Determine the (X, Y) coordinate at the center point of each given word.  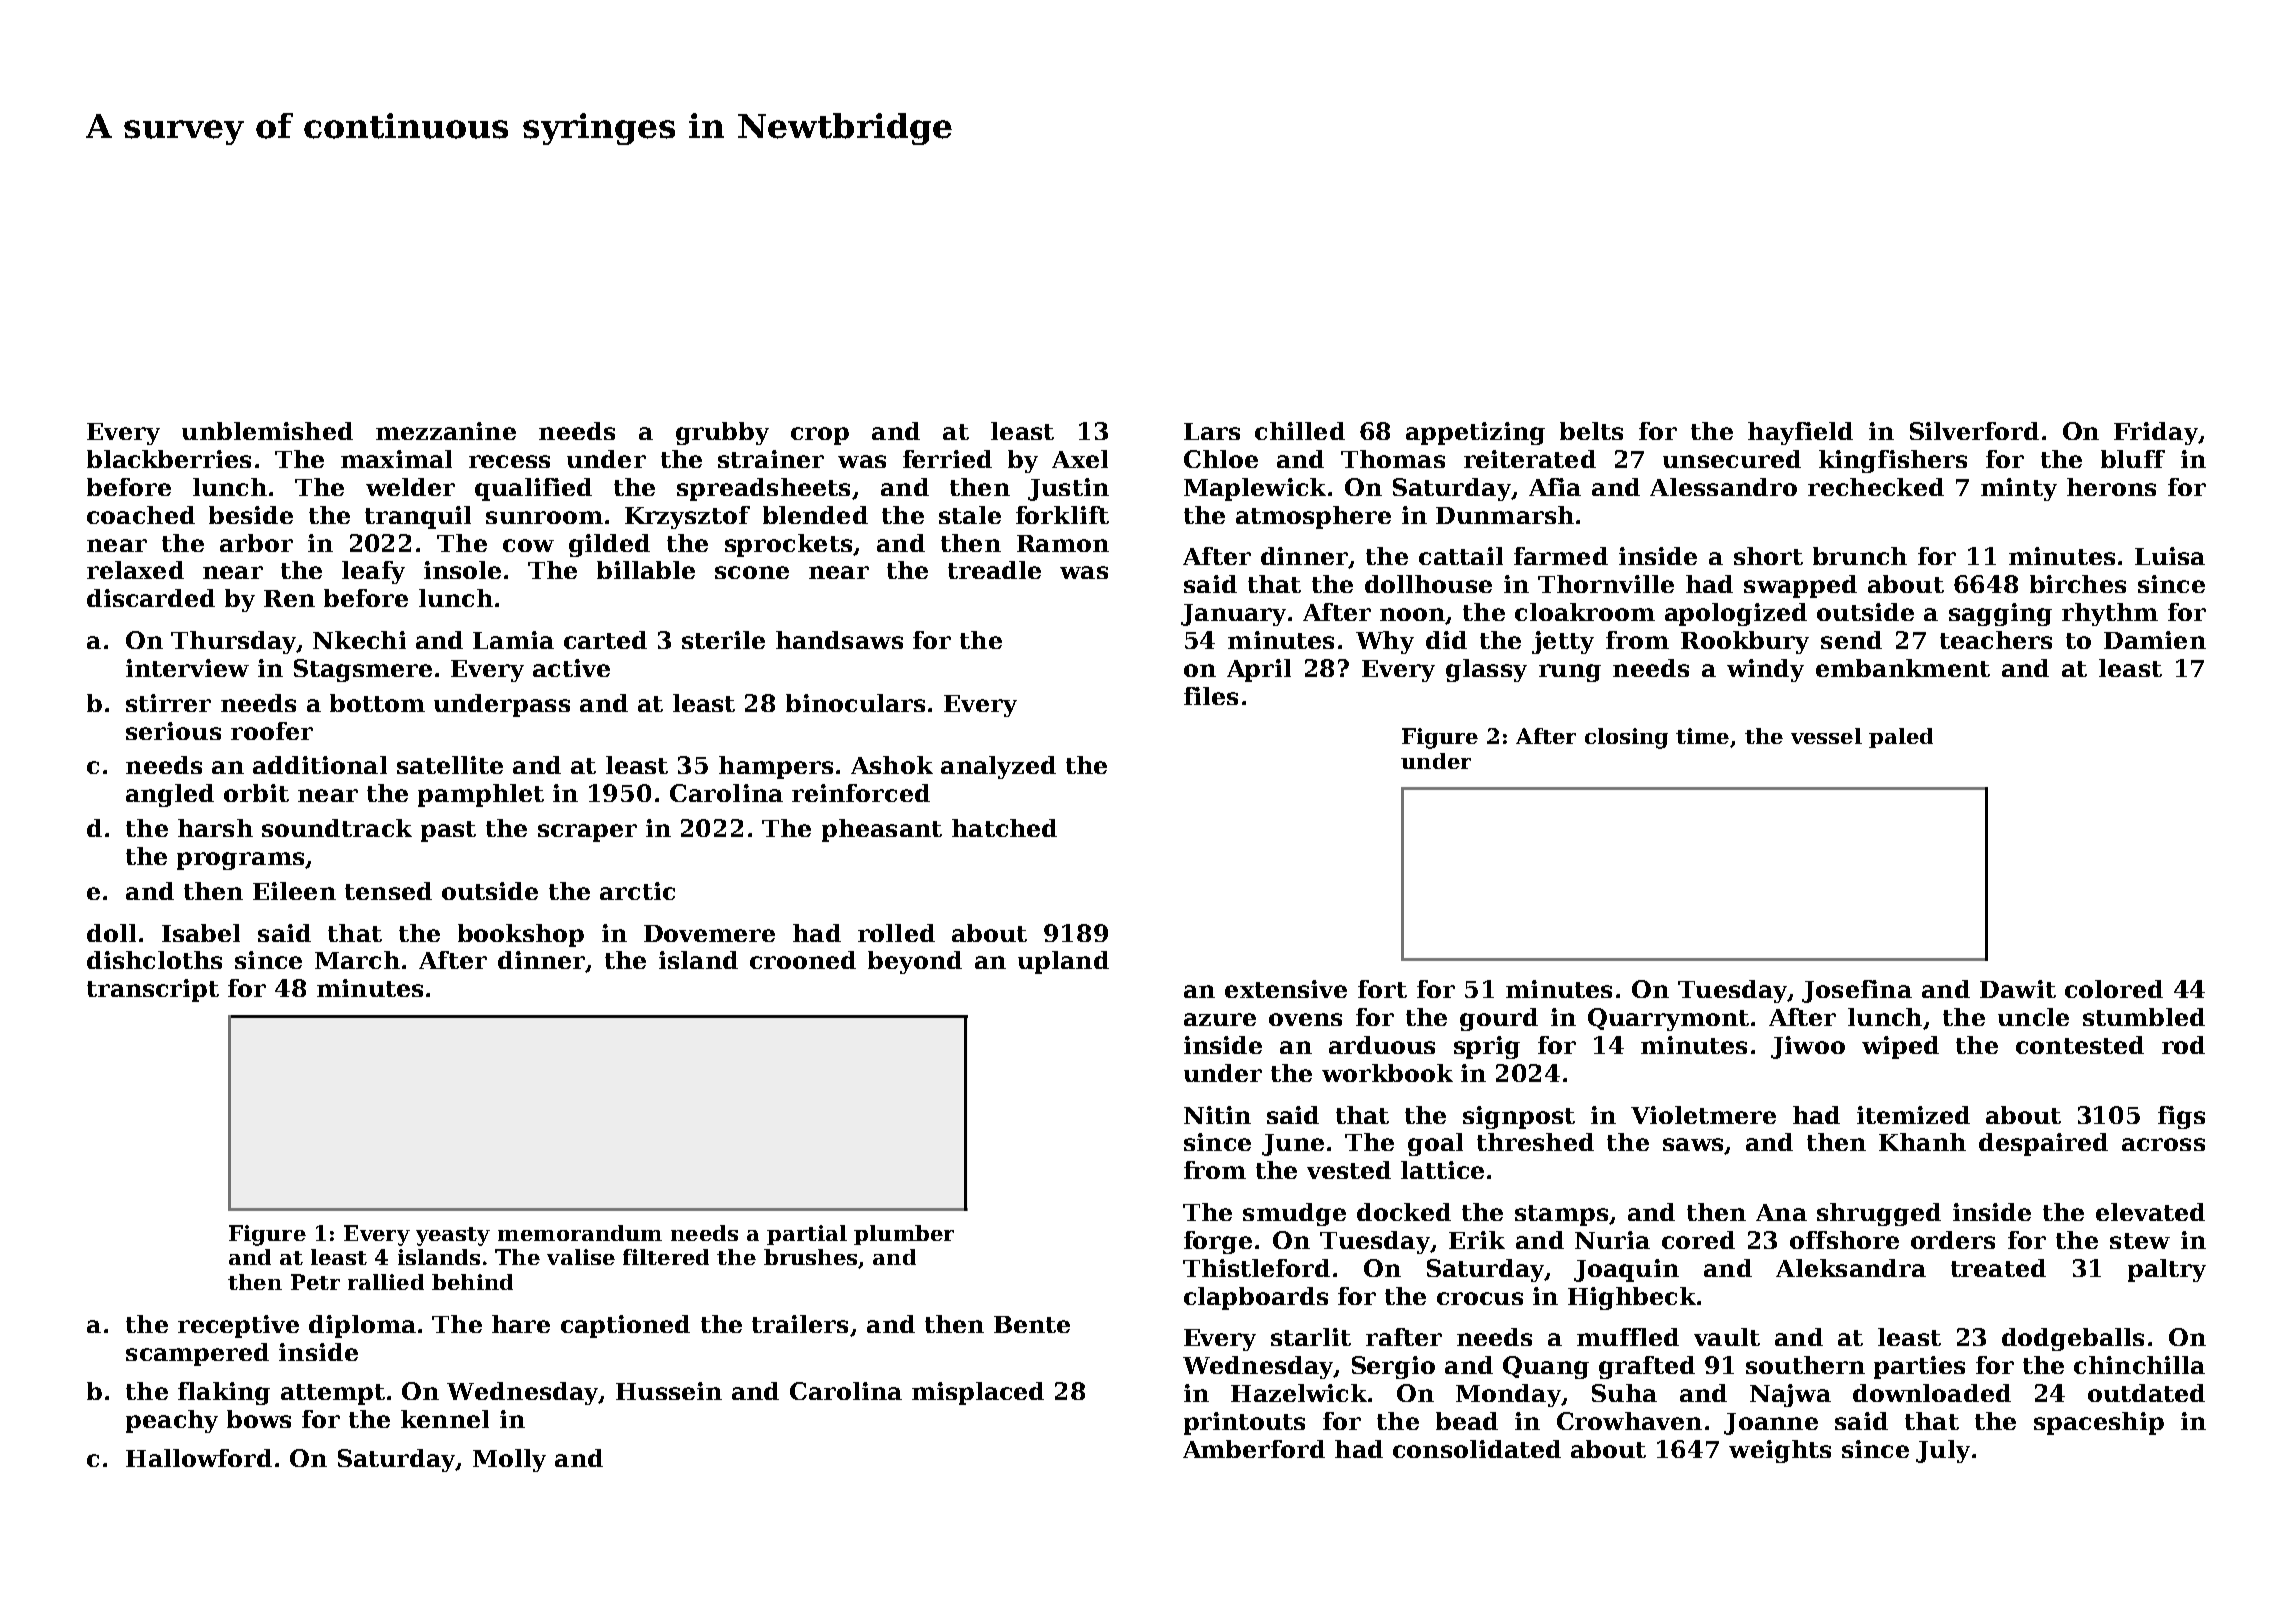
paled (1901, 738)
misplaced (978, 1393)
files (1211, 696)
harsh (215, 828)
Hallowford (199, 1458)
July (1943, 1451)
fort (1382, 989)
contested (2080, 1045)
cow (528, 545)
